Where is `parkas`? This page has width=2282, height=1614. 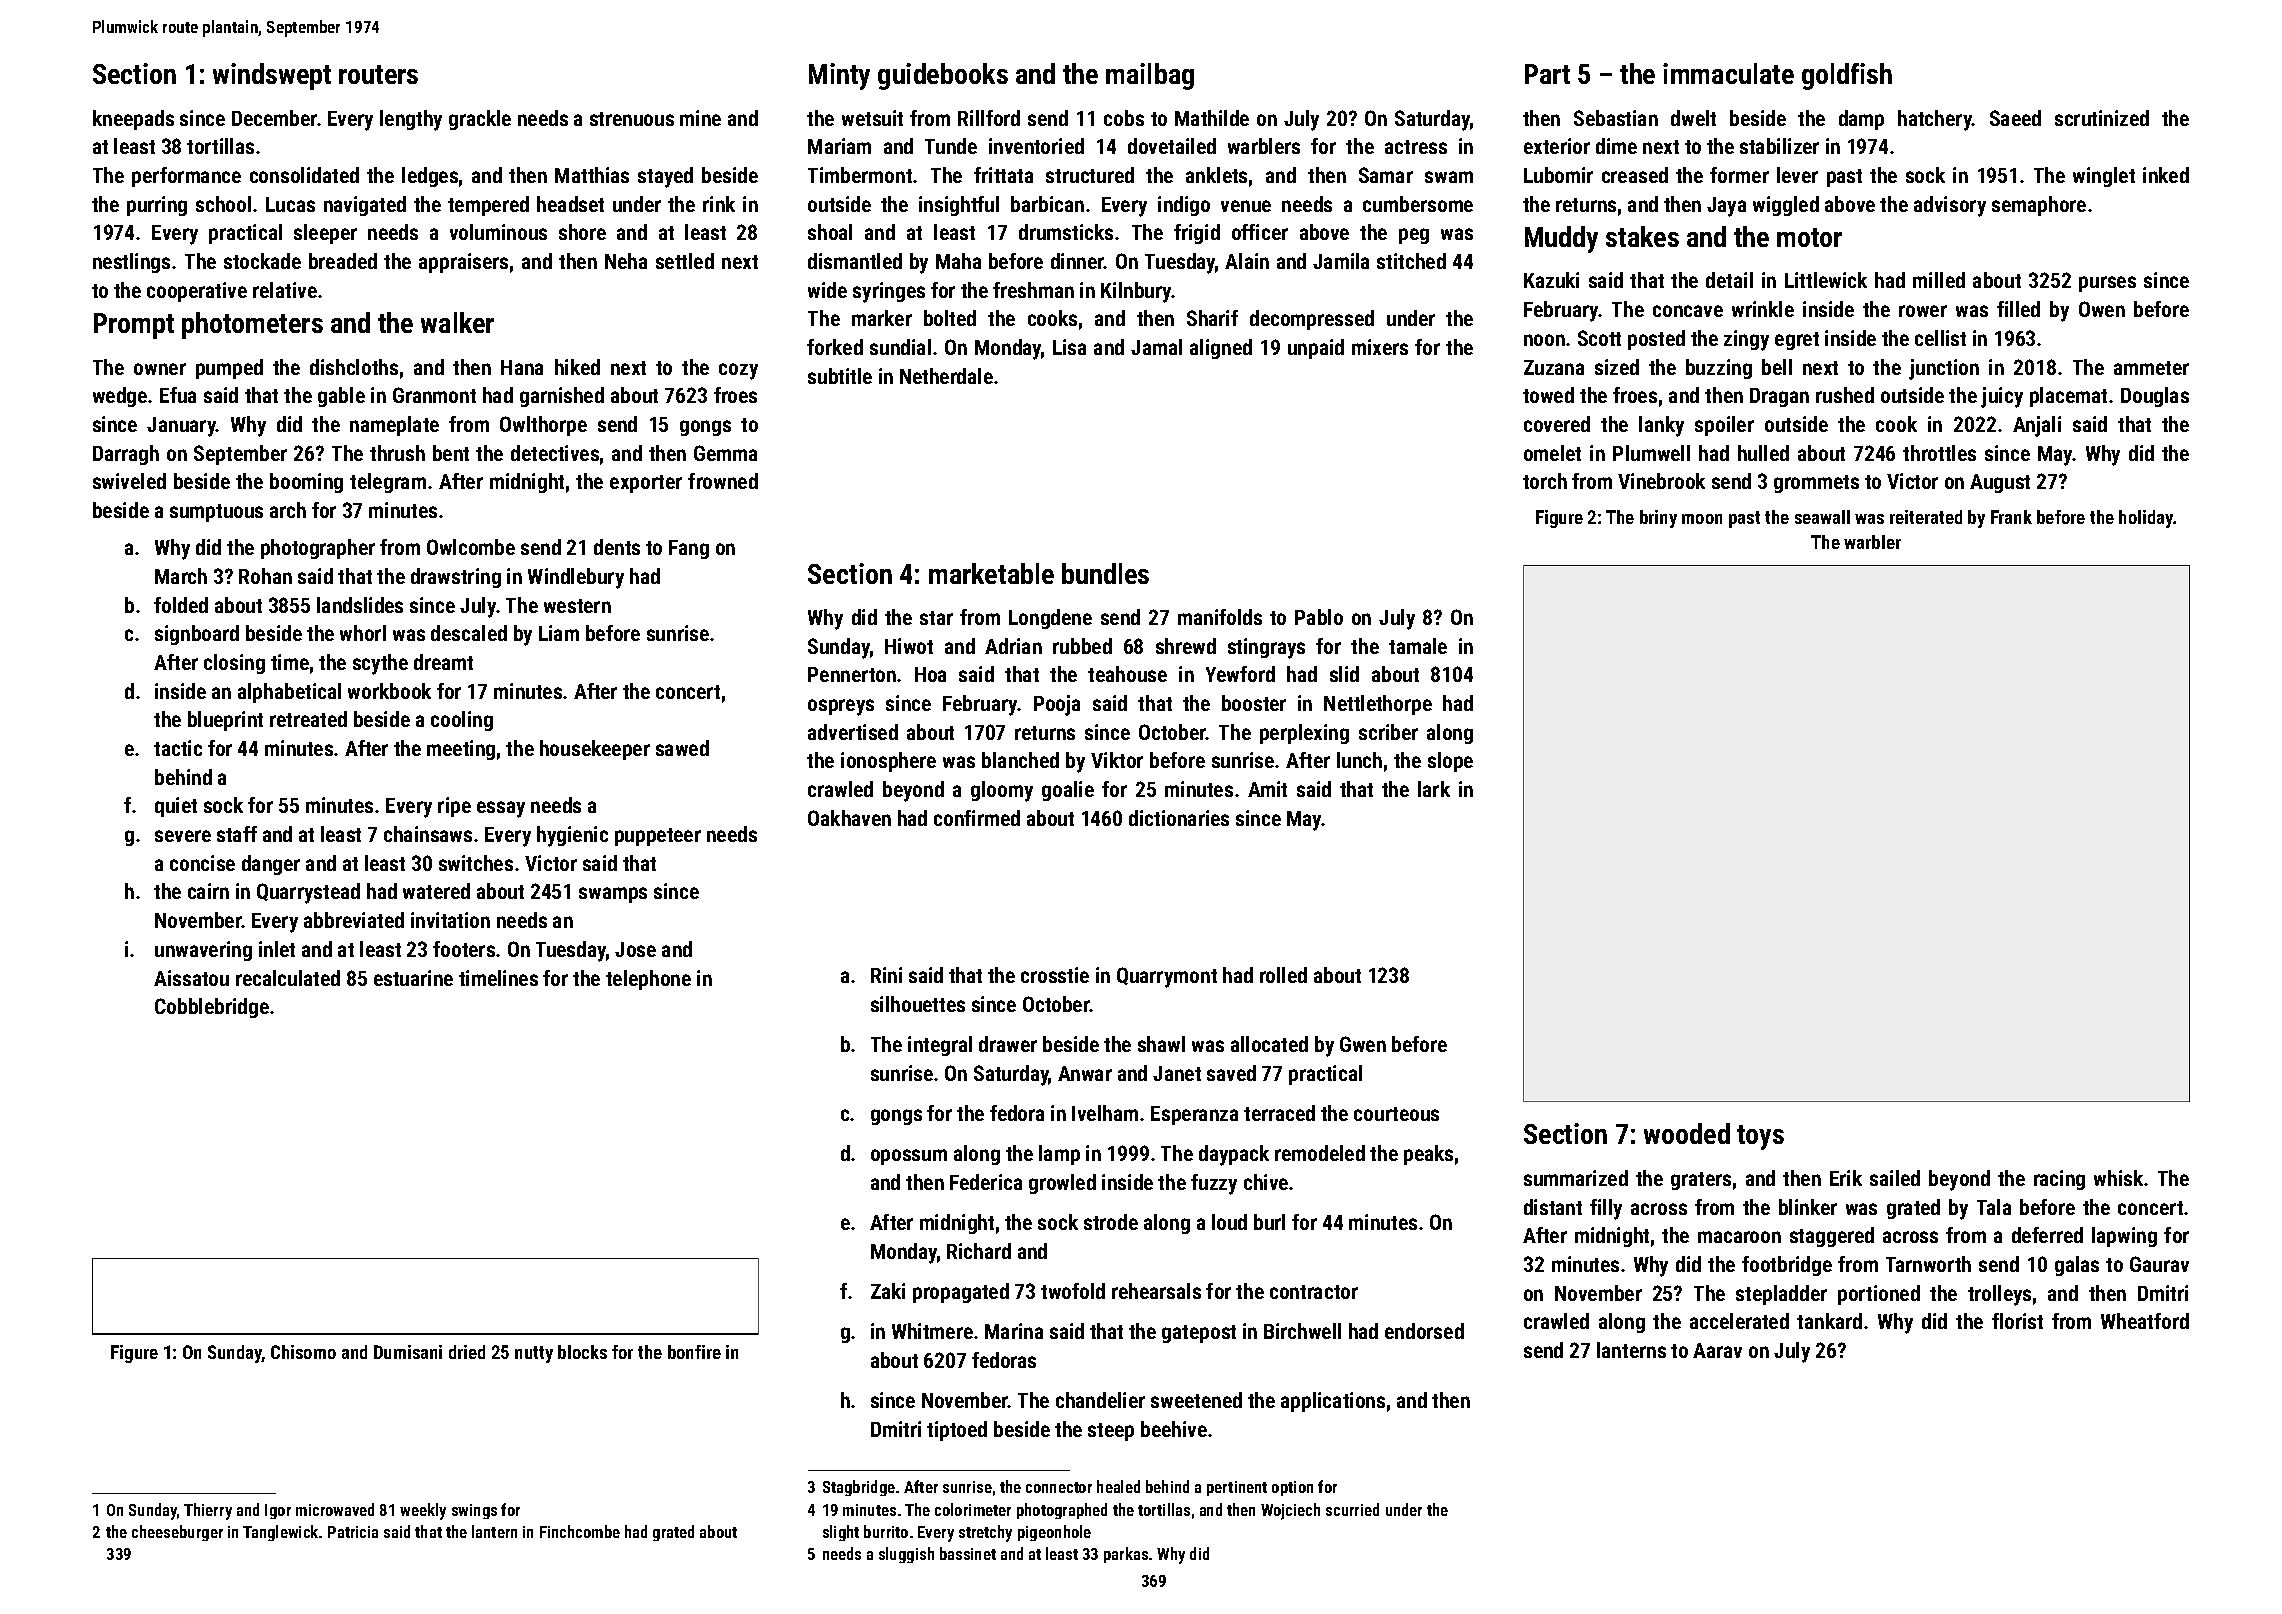 parkas is located at coordinates (1126, 1555).
